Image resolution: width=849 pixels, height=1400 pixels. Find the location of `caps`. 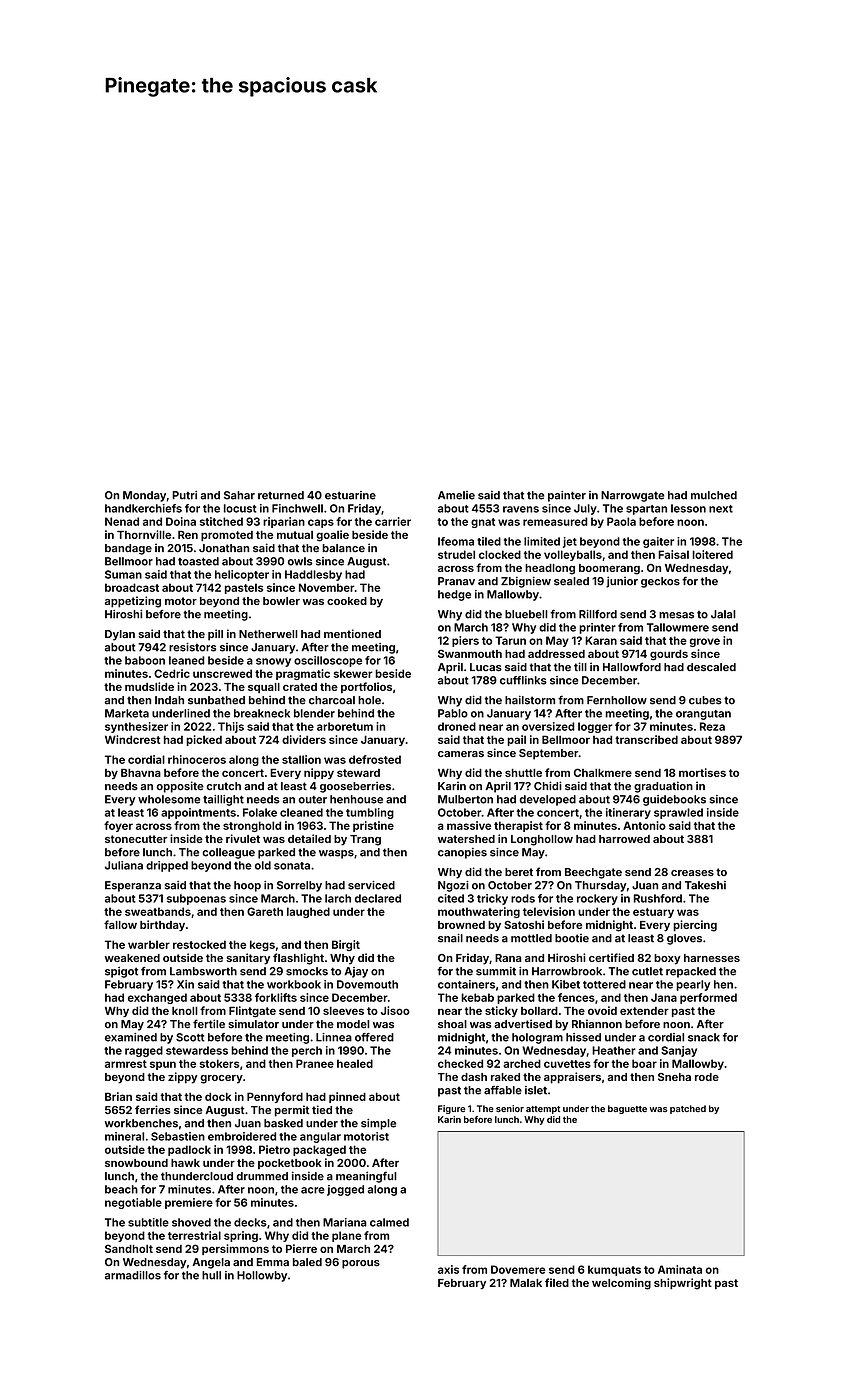

caps is located at coordinates (321, 523).
